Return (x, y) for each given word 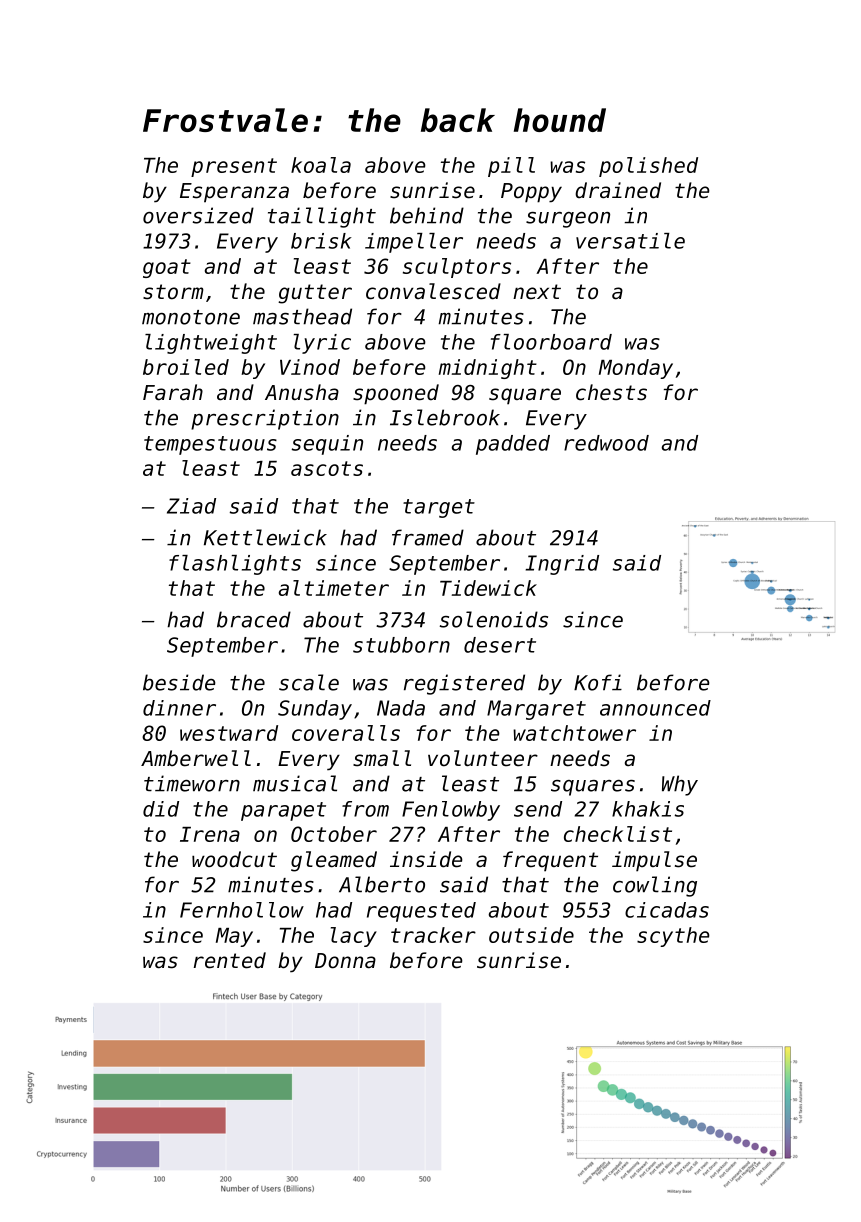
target (439, 508)
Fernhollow (242, 910)
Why (680, 785)
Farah (173, 392)
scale (309, 682)
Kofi (598, 682)
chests (611, 392)
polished (648, 167)
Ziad (191, 506)
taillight (322, 217)
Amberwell (196, 758)
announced (655, 708)
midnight (488, 369)
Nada (401, 708)
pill (511, 167)
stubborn (401, 645)
